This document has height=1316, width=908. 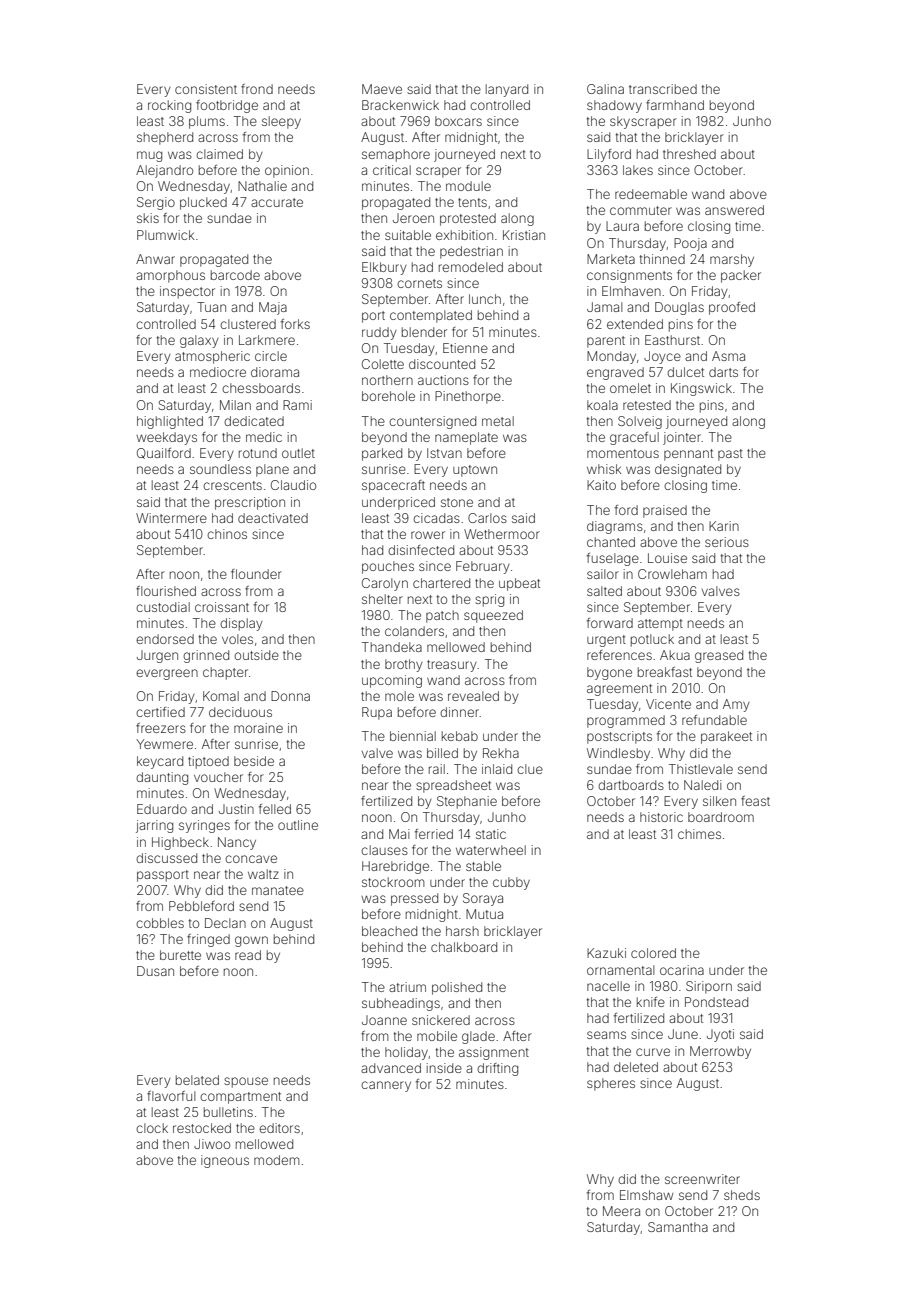 What do you see at coordinates (601, 485) in the document?
I see `Kaito` at bounding box center [601, 485].
